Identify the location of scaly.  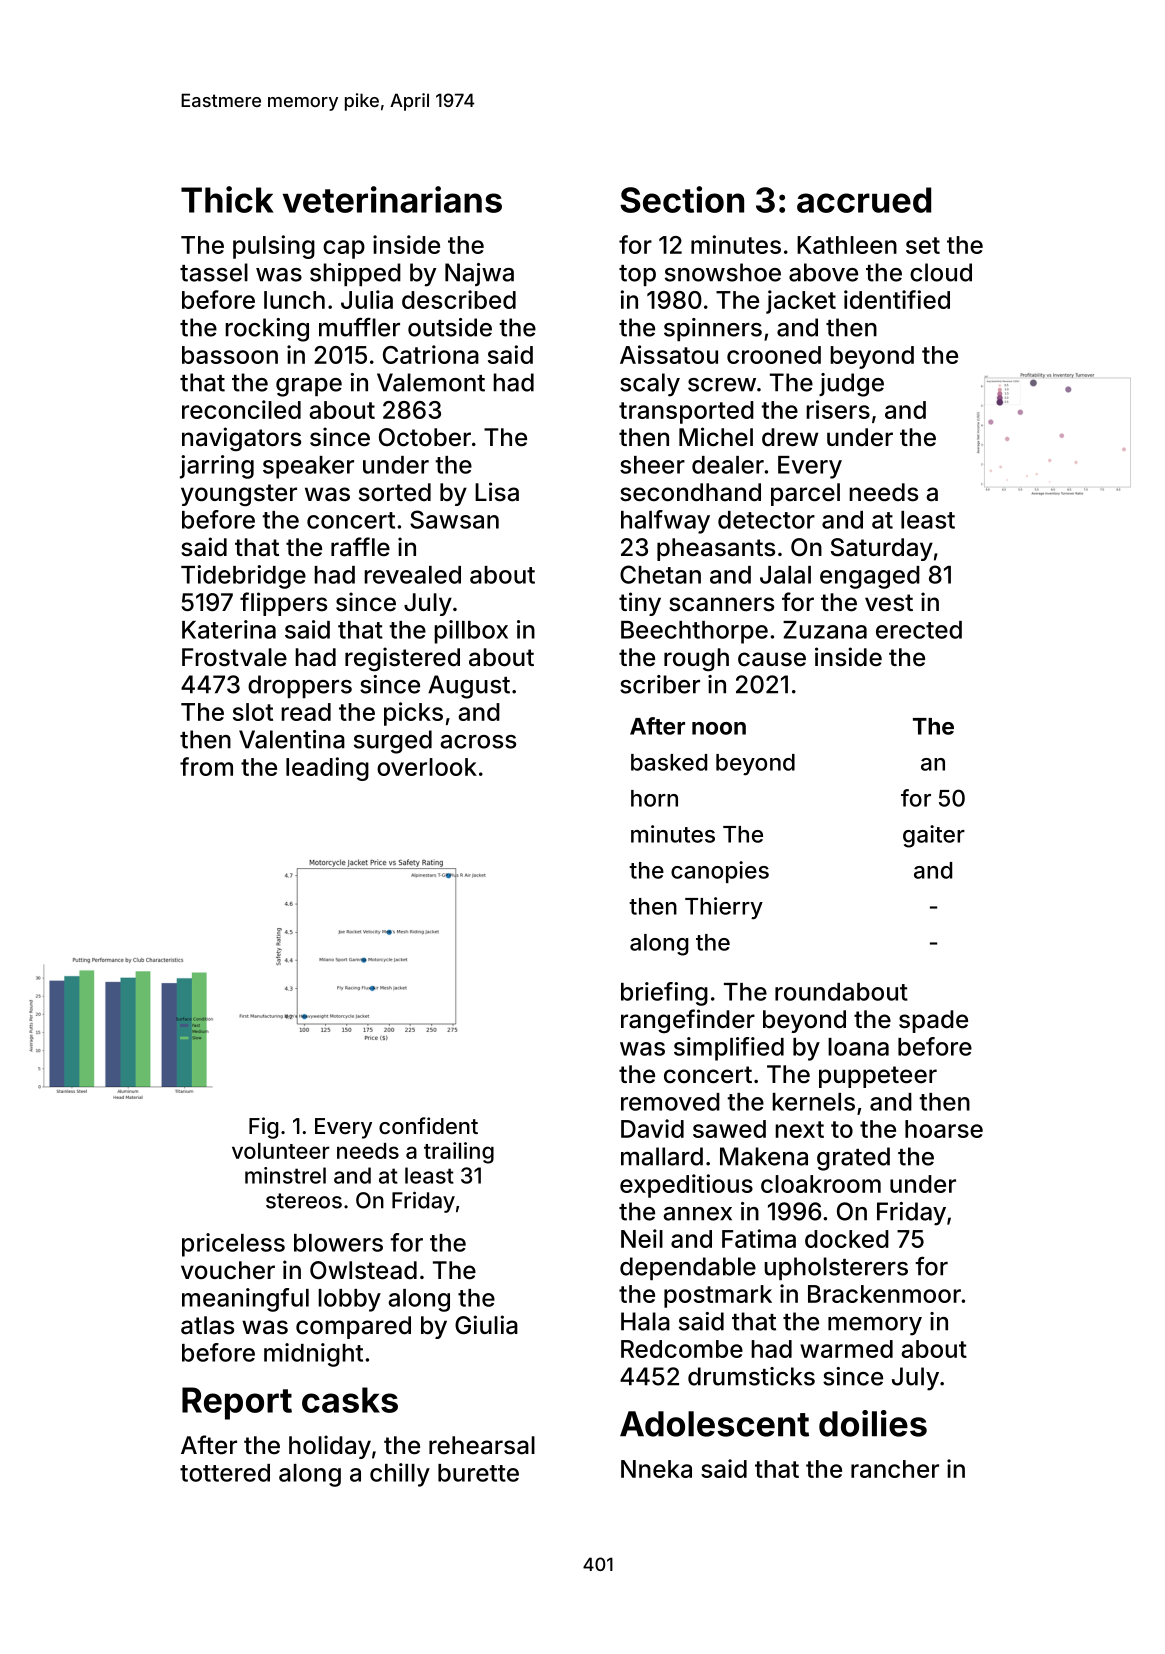
(650, 385).
